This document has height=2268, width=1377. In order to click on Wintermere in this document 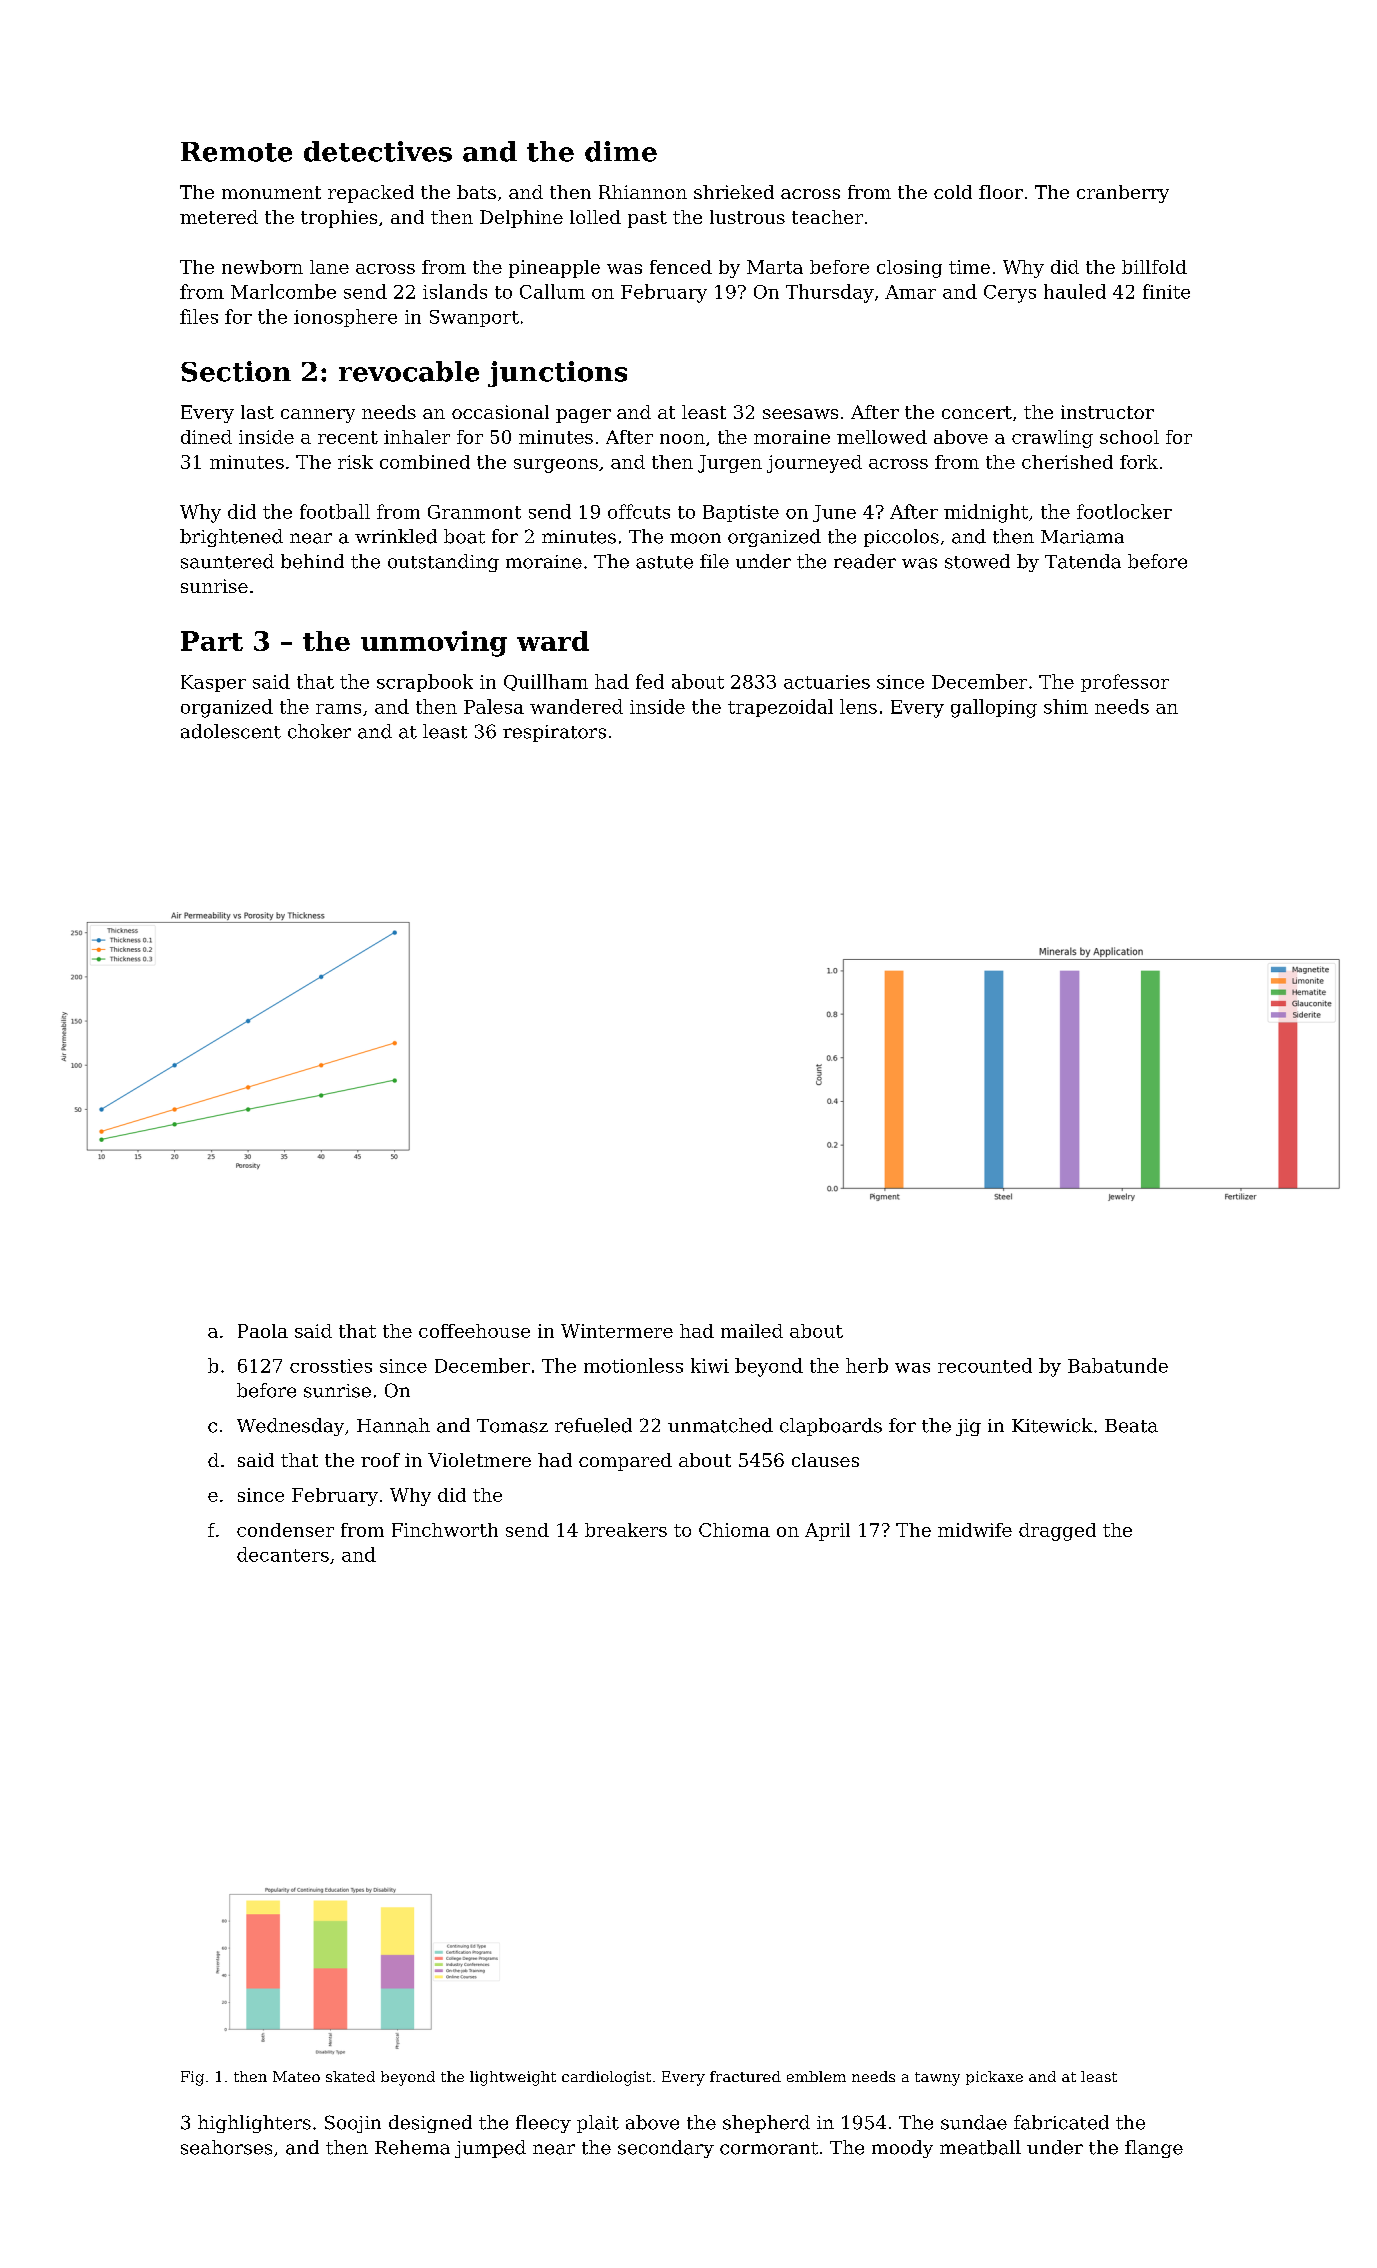, I will do `click(617, 1331)`.
